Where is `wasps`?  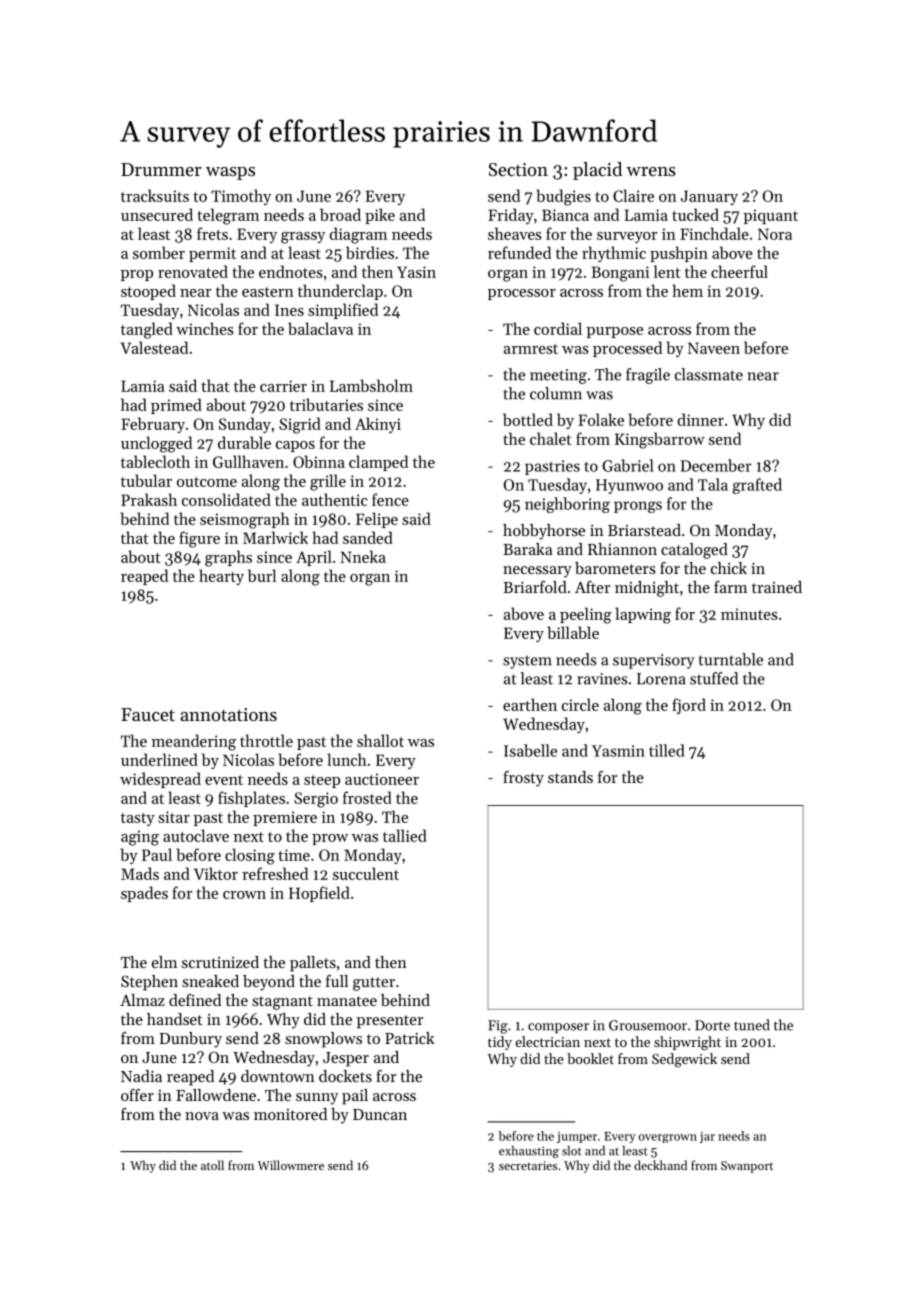 wasps is located at coordinates (230, 173).
